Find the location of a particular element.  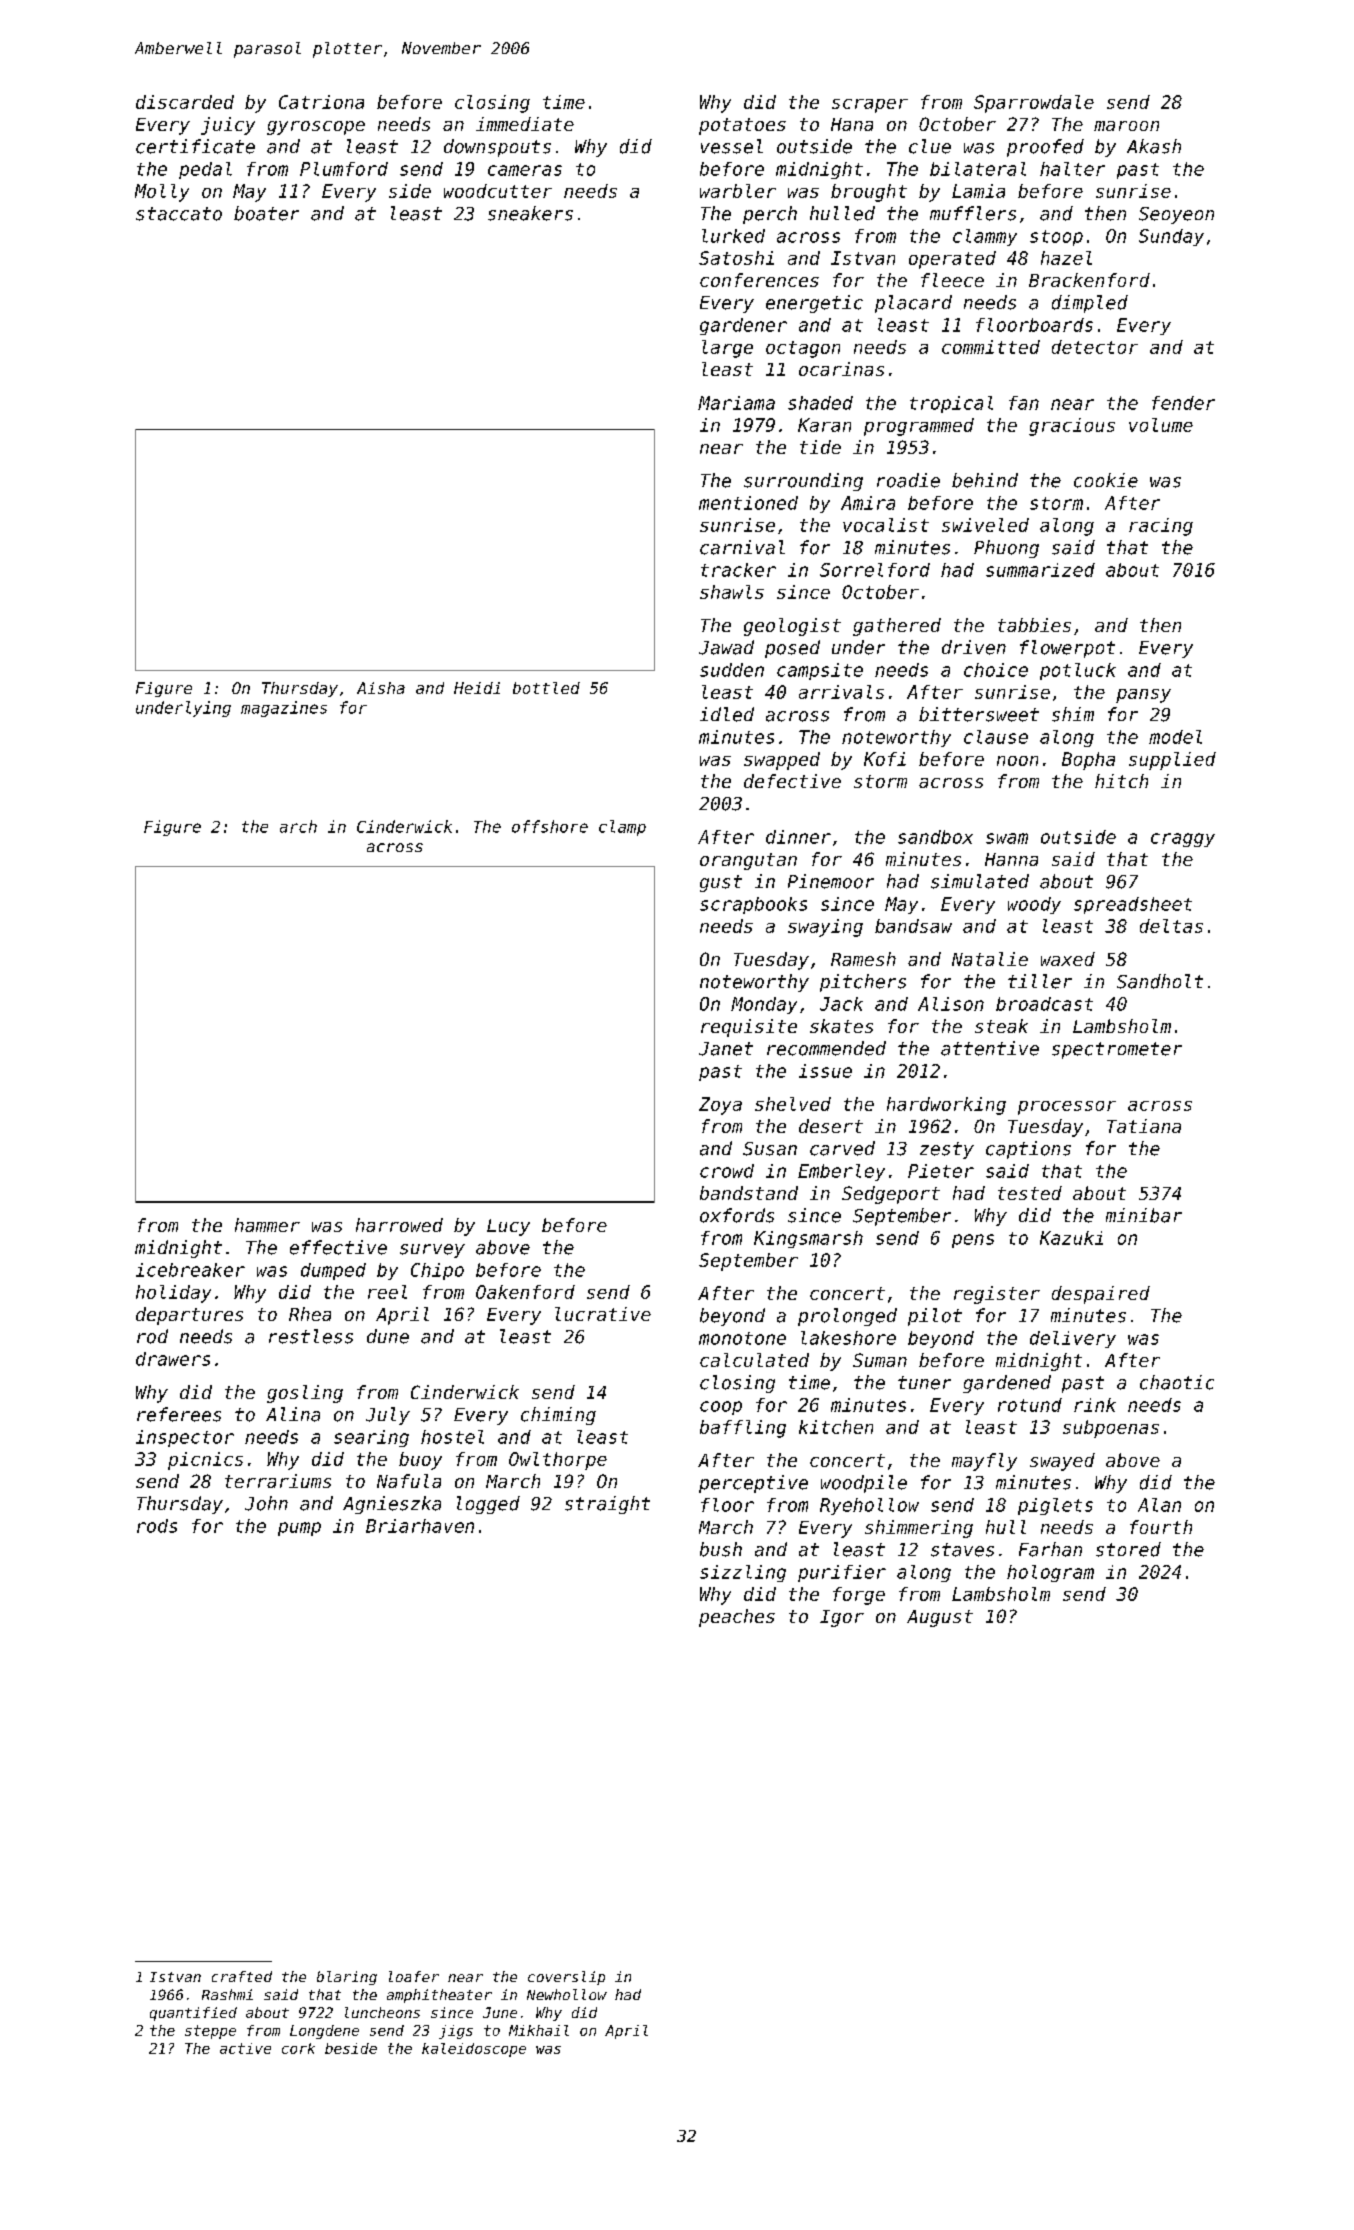

Mikhail is located at coordinates (539, 2030).
